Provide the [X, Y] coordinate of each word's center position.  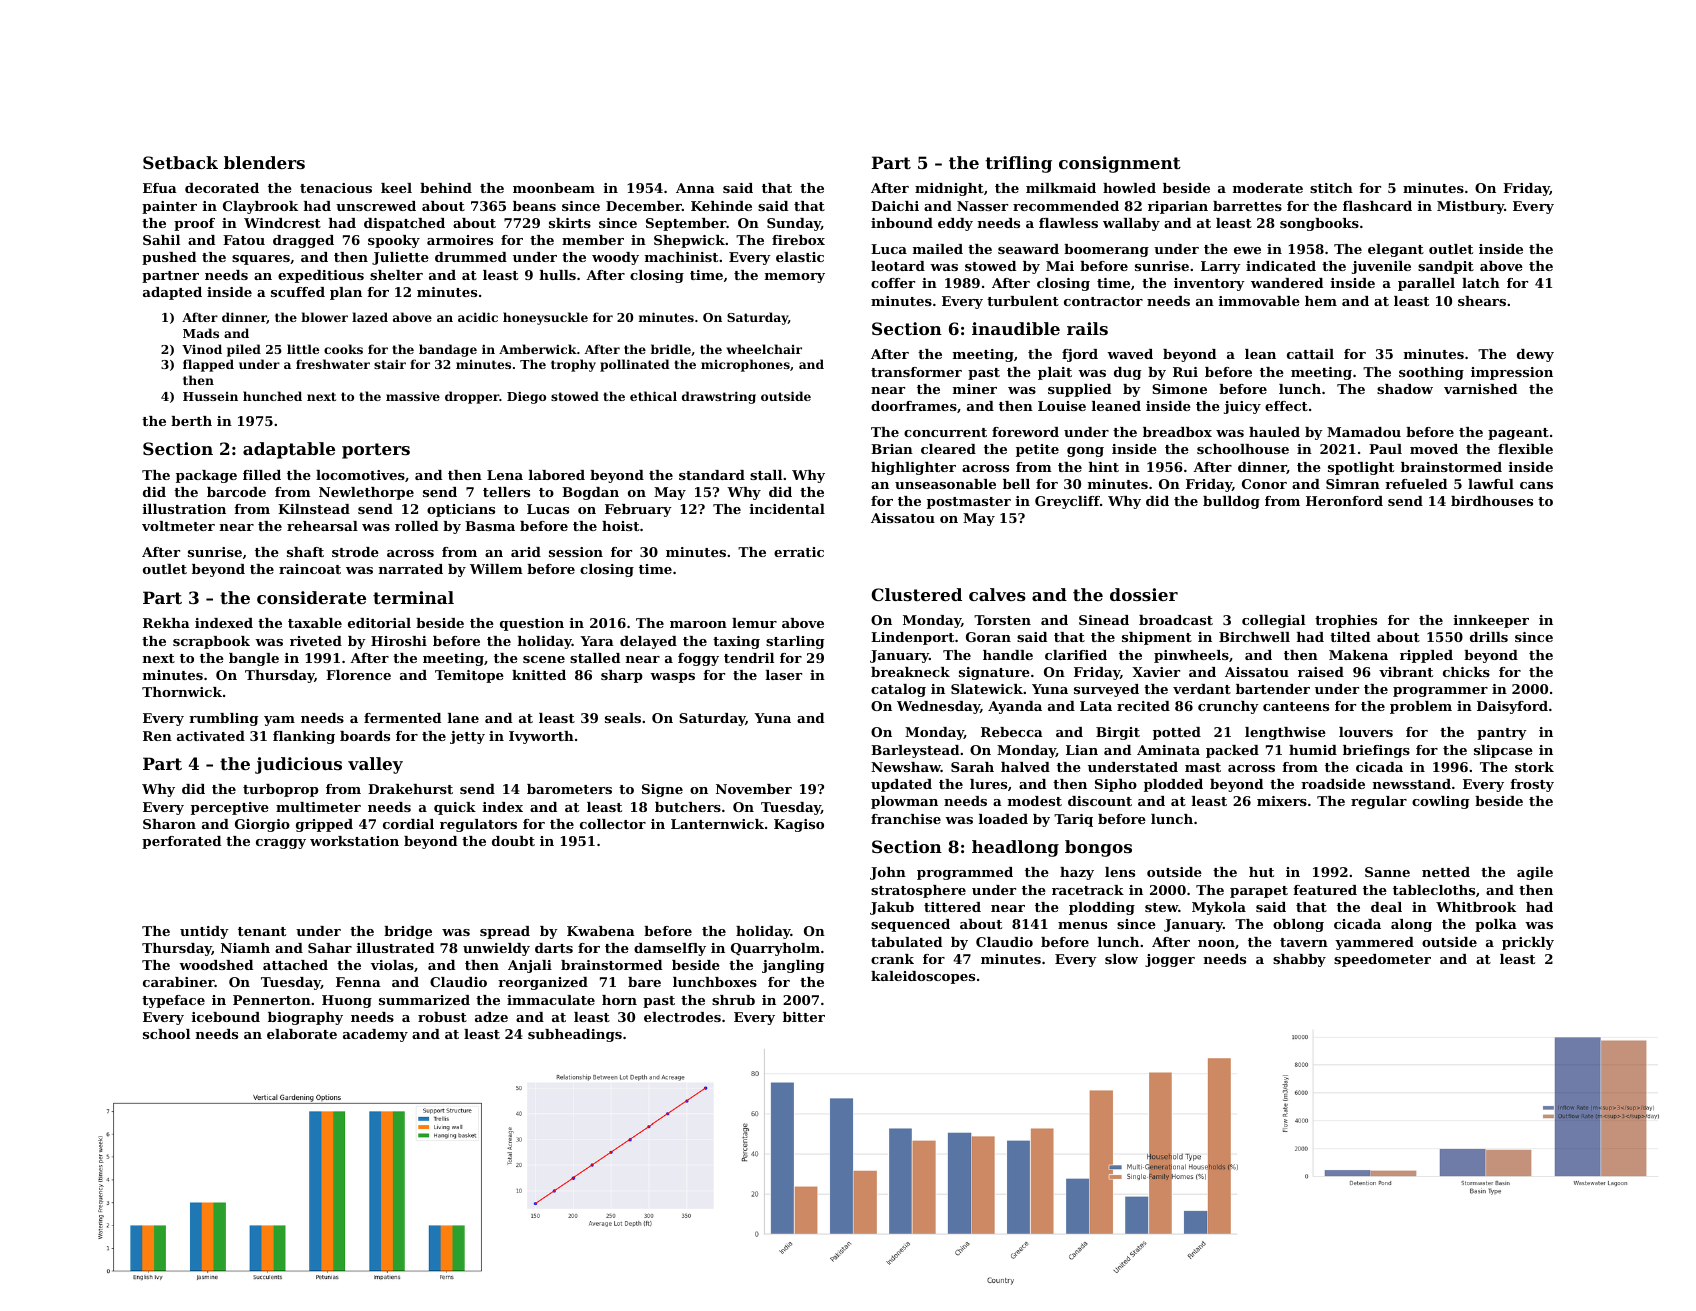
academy [375, 1035]
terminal [413, 597]
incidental [787, 509]
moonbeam [554, 188]
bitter [804, 1017]
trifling [1018, 164]
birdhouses [1492, 501]
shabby [1299, 960]
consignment [1120, 164]
